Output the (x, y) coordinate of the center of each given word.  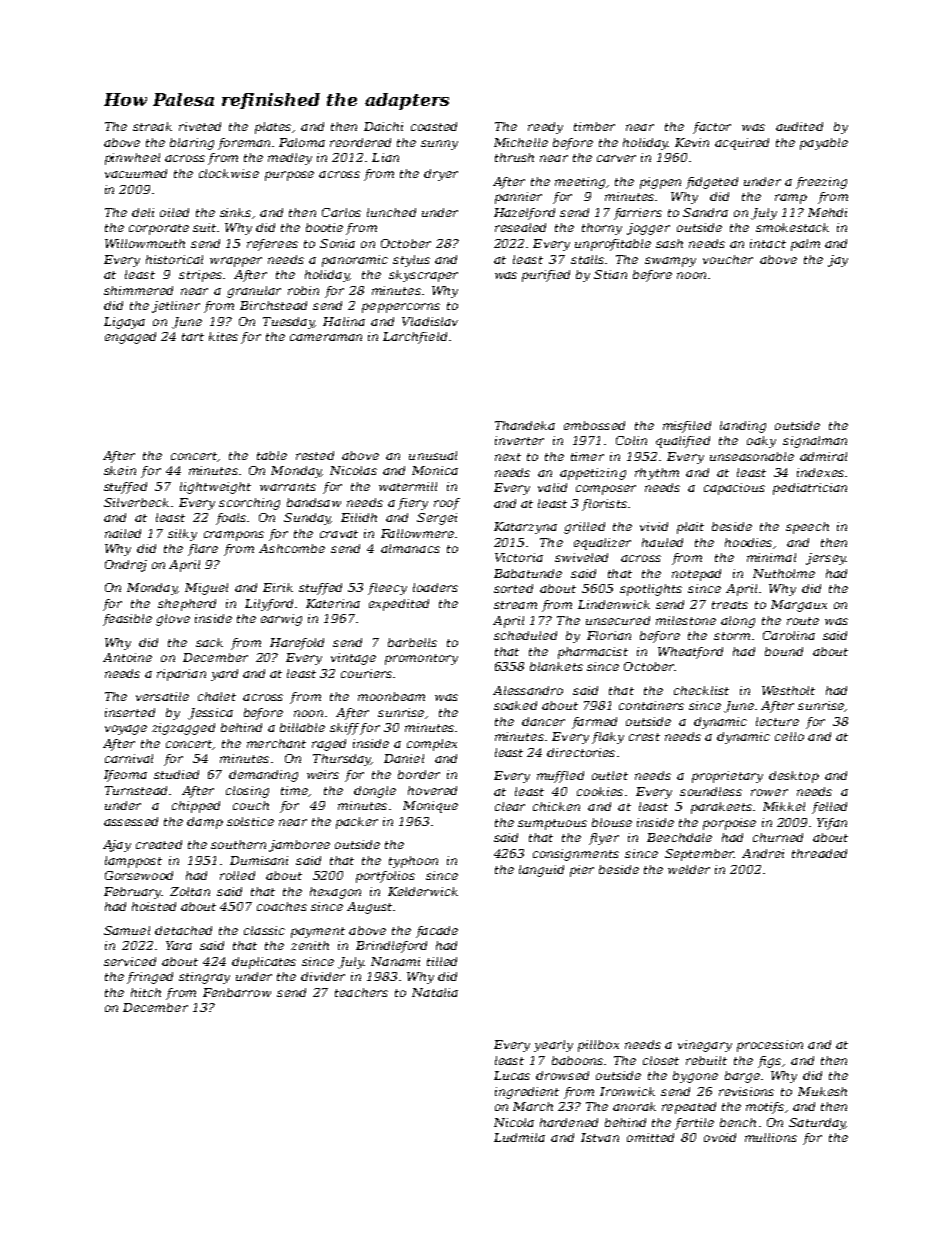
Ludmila (519, 1137)
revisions (746, 1091)
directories (581, 752)
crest (644, 737)
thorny (602, 229)
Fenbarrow (237, 992)
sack (209, 642)
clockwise (229, 173)
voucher (728, 259)
